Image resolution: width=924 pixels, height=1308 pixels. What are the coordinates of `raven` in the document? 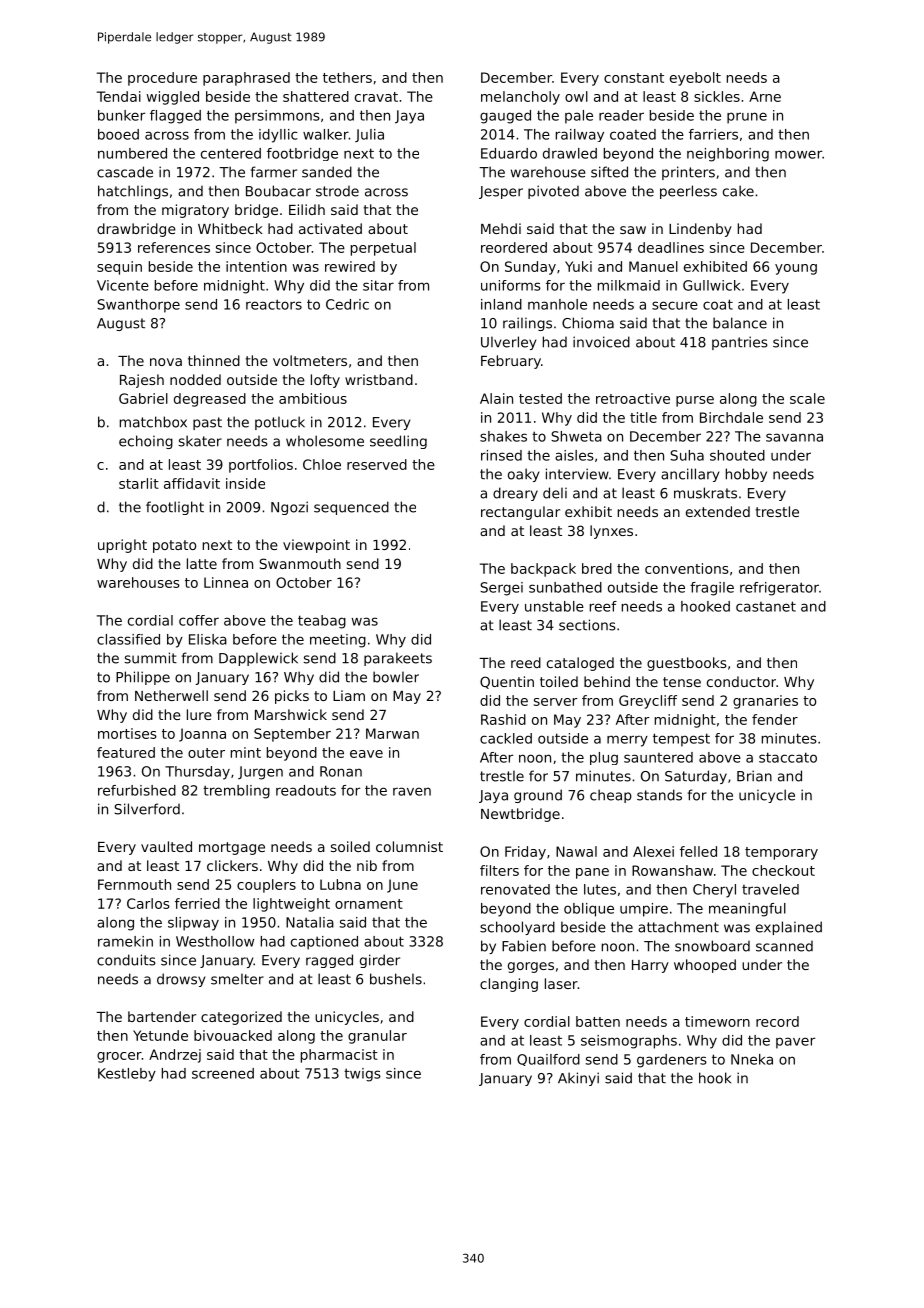 It's located at (412, 791).
